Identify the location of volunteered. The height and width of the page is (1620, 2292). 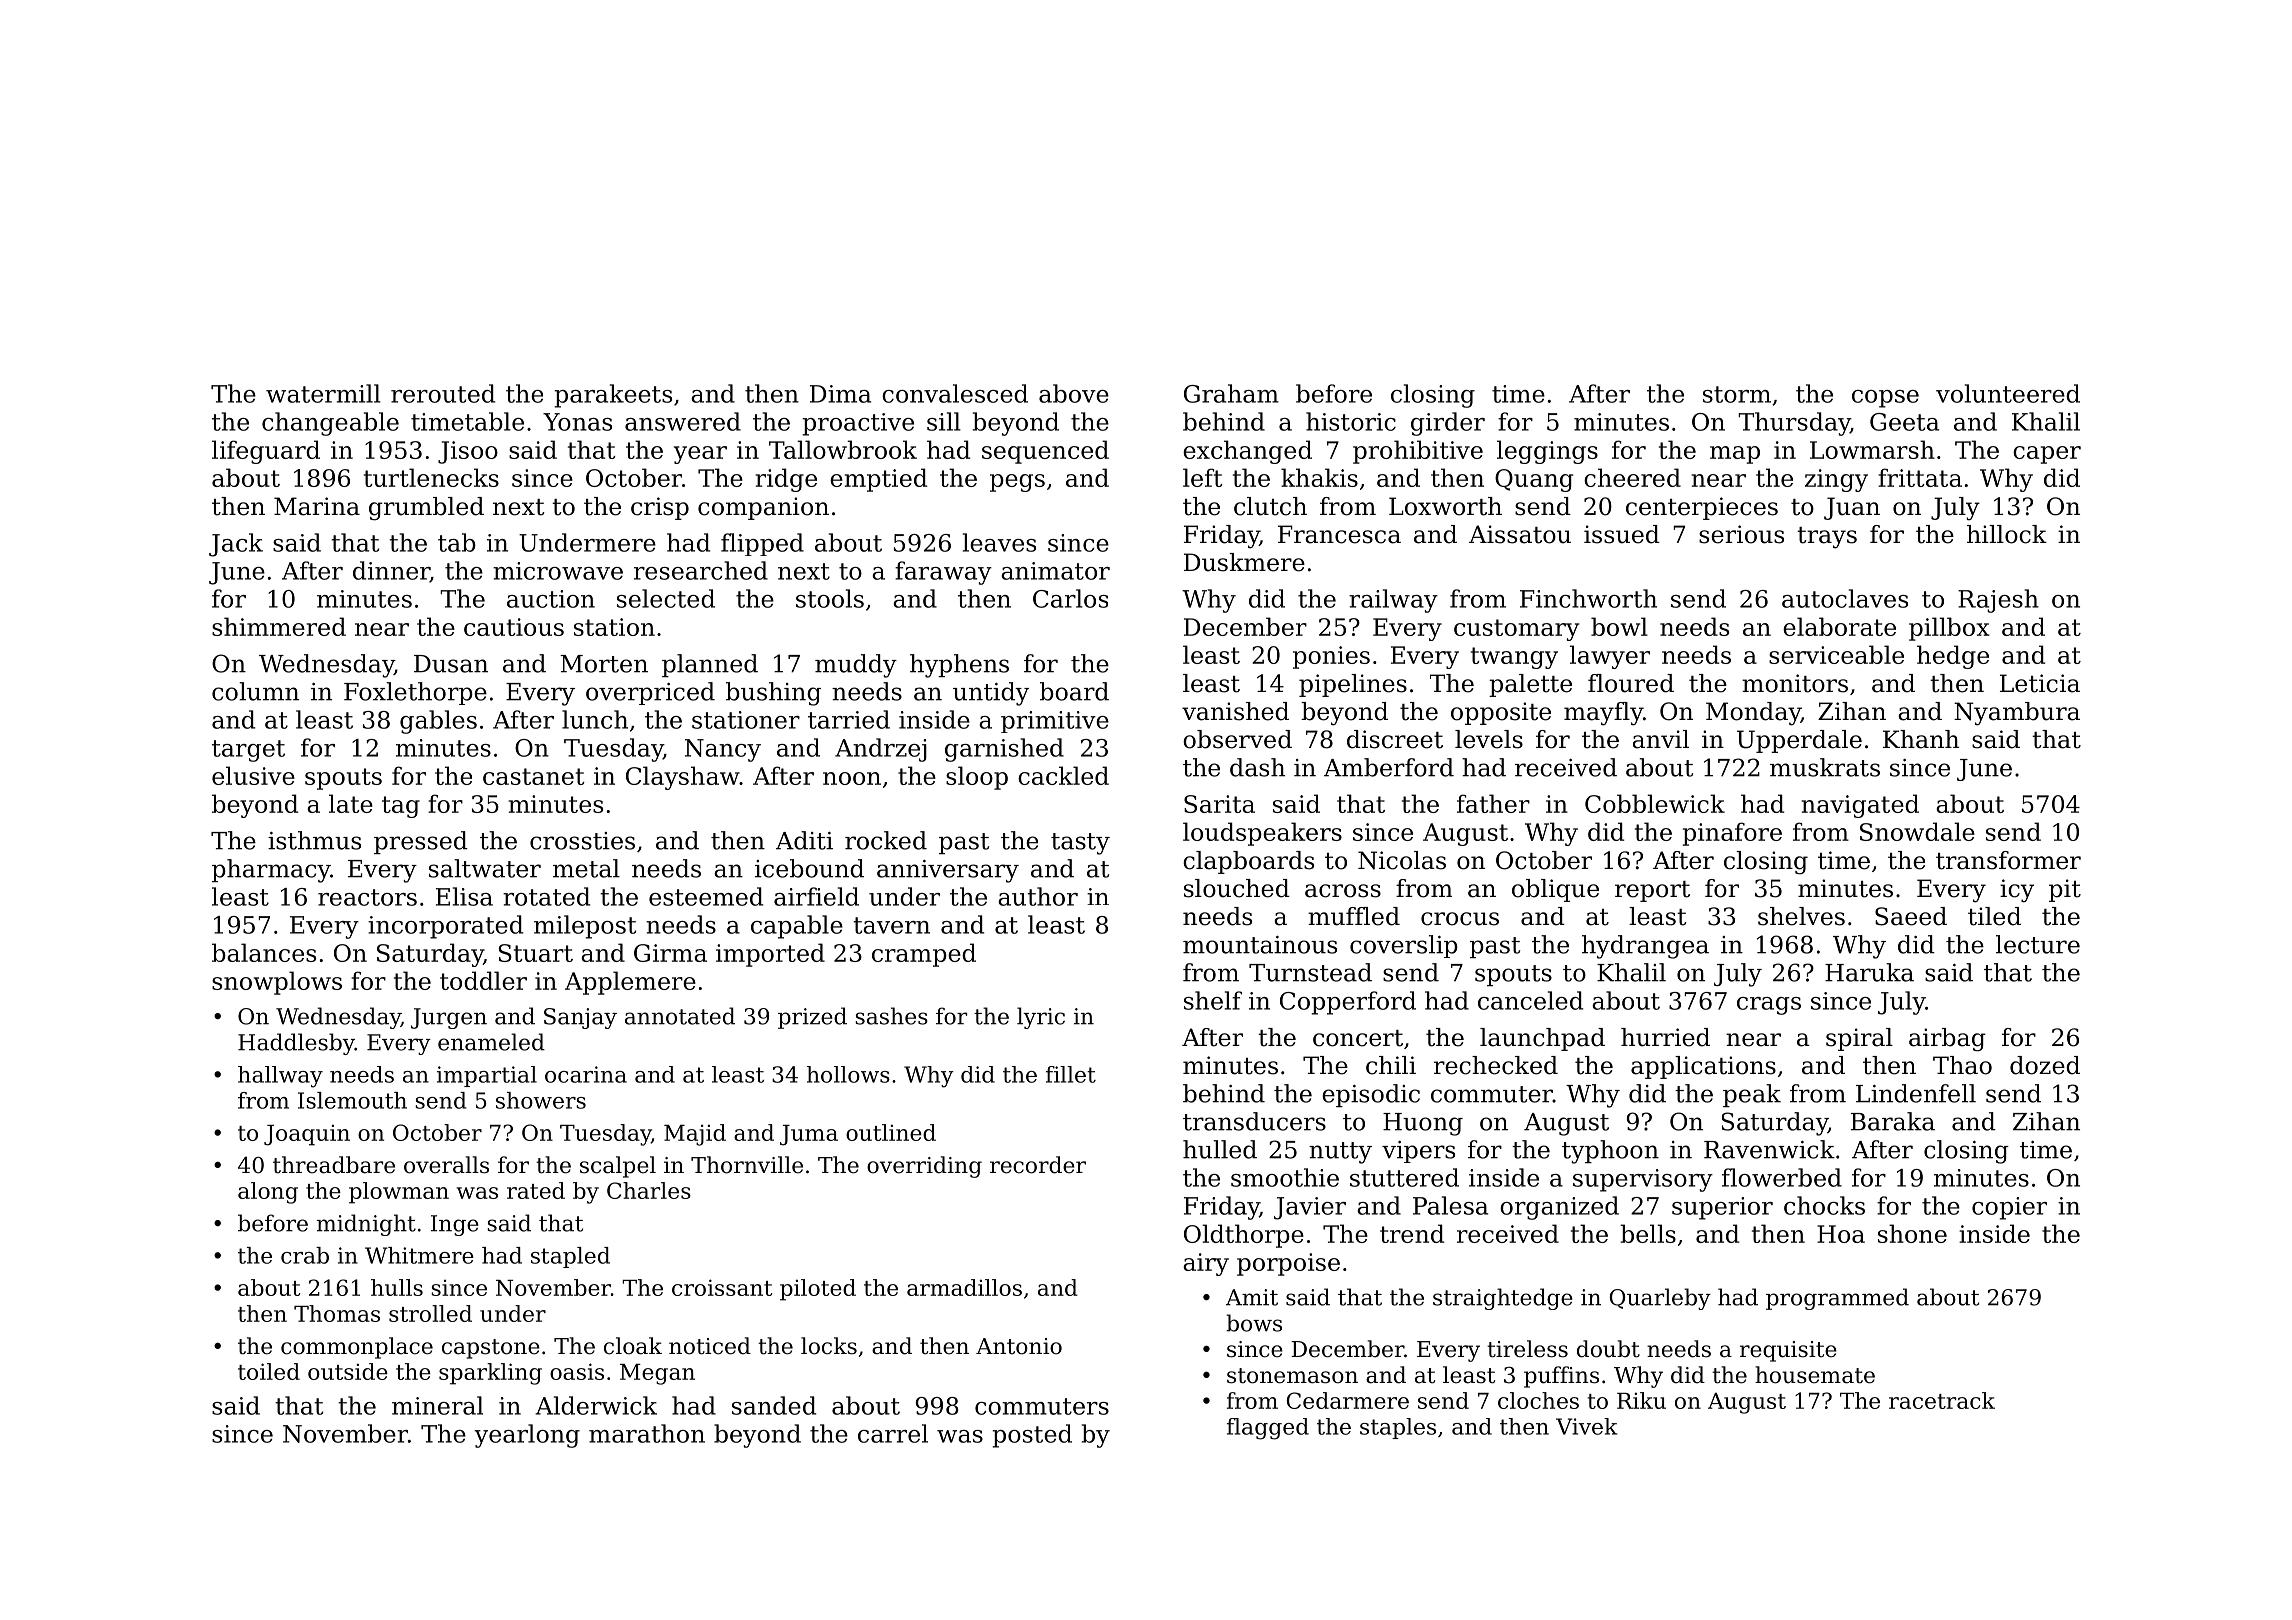
(2008, 393).
